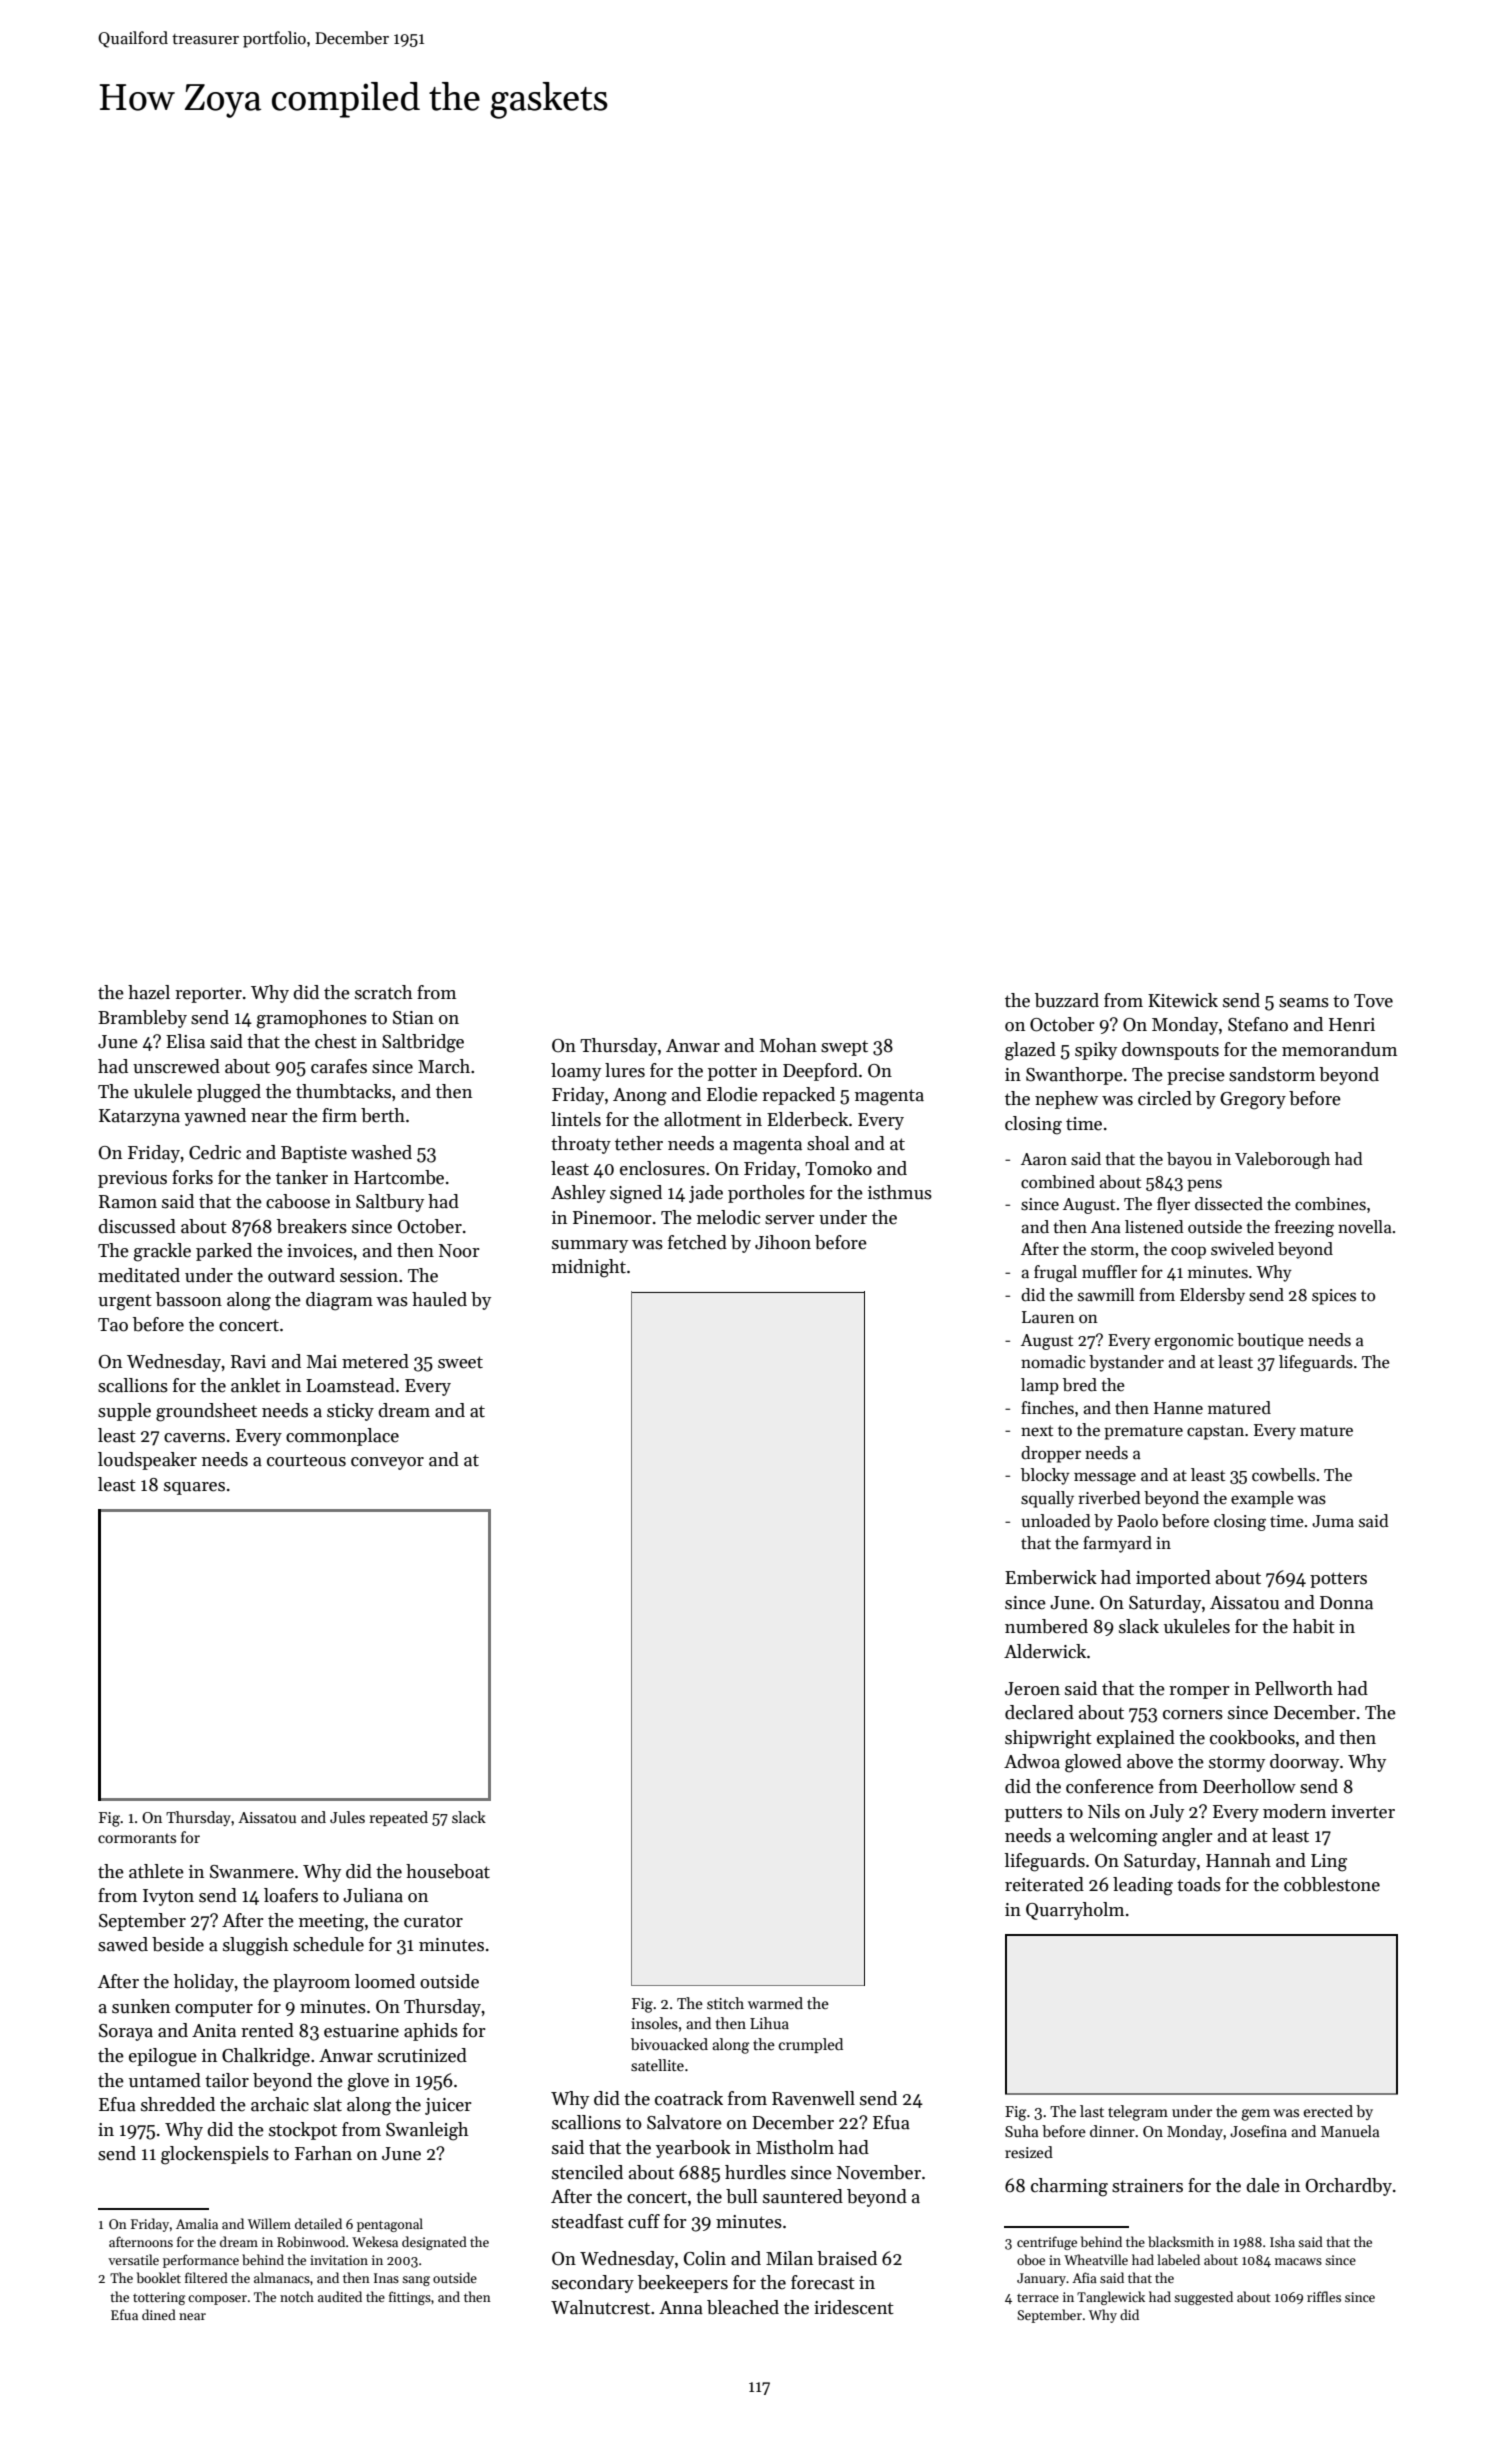 The width and height of the screenshot is (1496, 2464). I want to click on squares, so click(194, 1488).
